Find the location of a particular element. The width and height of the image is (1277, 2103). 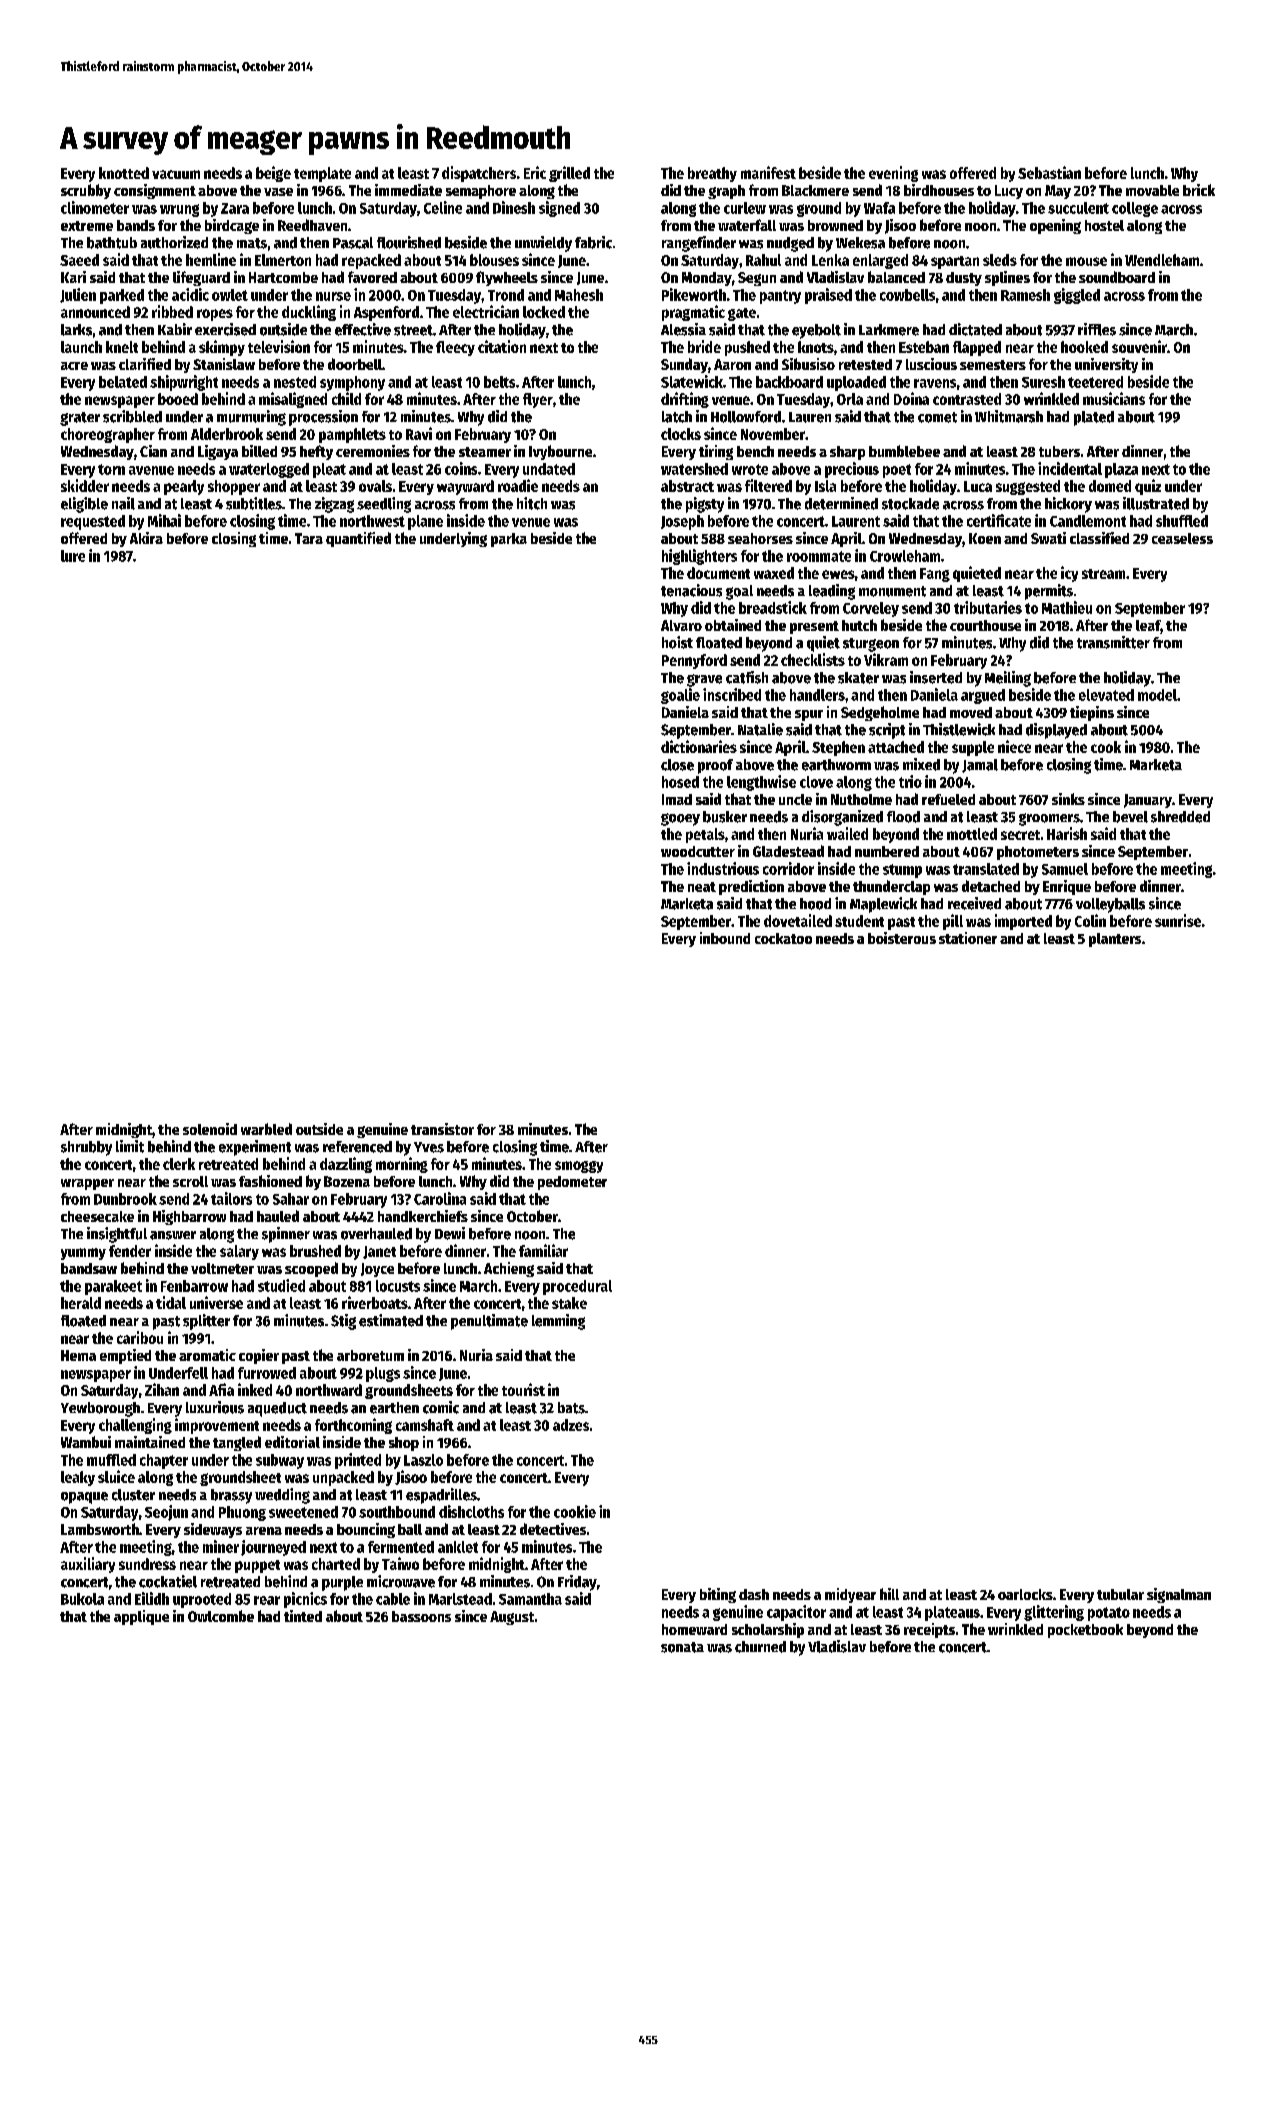

churned is located at coordinates (760, 1647).
